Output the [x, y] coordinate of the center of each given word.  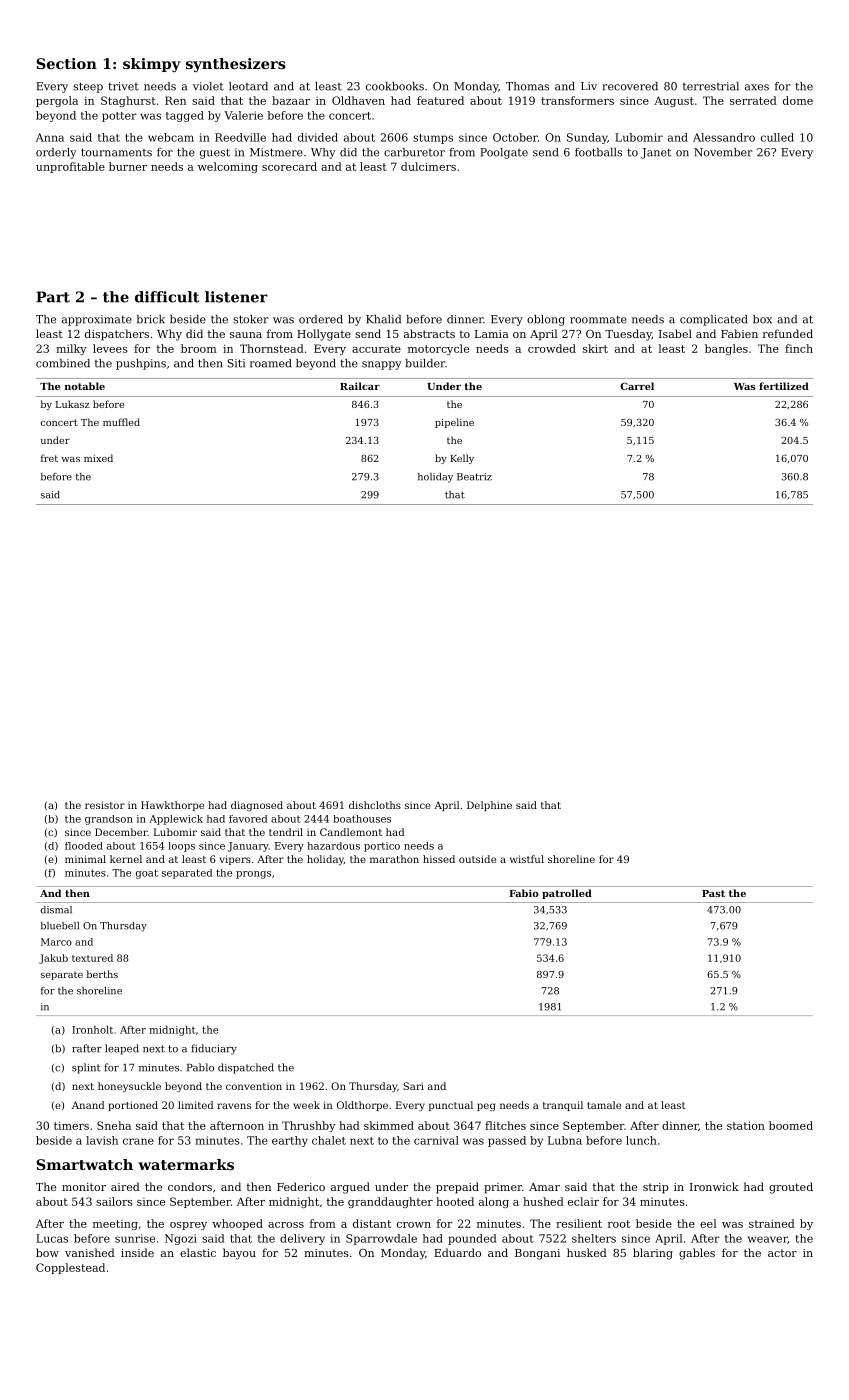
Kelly [462, 459]
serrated [753, 100]
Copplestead [70, 1268]
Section [66, 63]
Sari [413, 1086]
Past [713, 893]
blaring [653, 1254]
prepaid [457, 1188]
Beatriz [474, 477]
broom [199, 348]
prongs [253, 875]
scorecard [289, 166]
